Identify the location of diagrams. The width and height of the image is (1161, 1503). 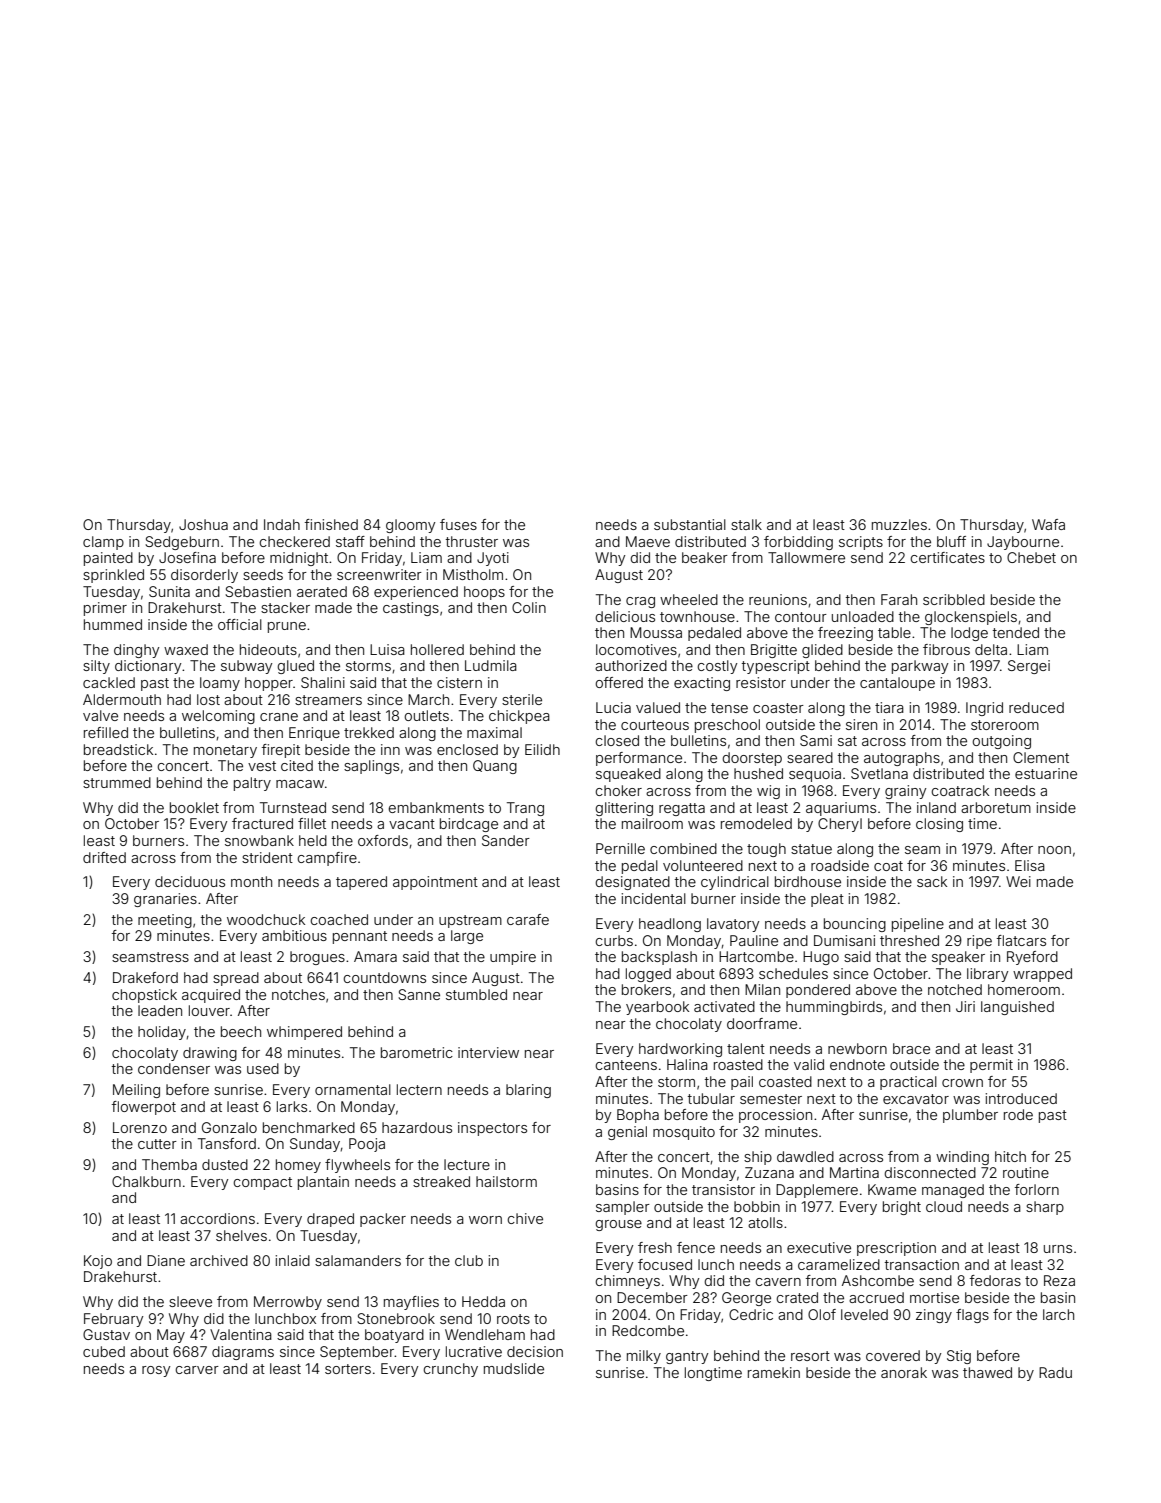
(243, 1353).
